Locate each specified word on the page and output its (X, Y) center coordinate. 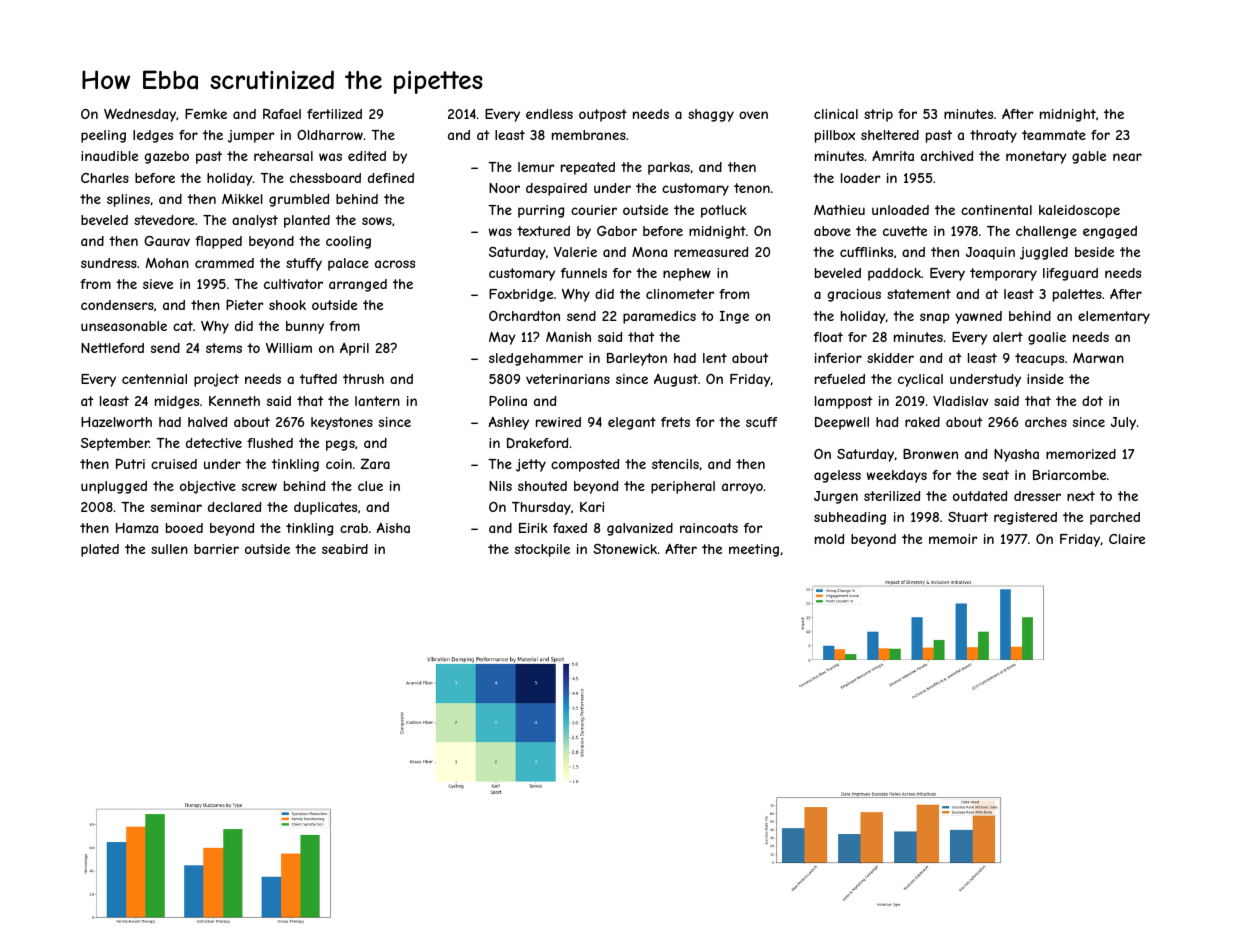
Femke (206, 114)
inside (1045, 379)
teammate (1054, 135)
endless (549, 114)
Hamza (137, 528)
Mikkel (242, 199)
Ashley (509, 423)
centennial (154, 379)
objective (208, 487)
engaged (1110, 232)
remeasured (711, 252)
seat (996, 475)
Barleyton (637, 359)
